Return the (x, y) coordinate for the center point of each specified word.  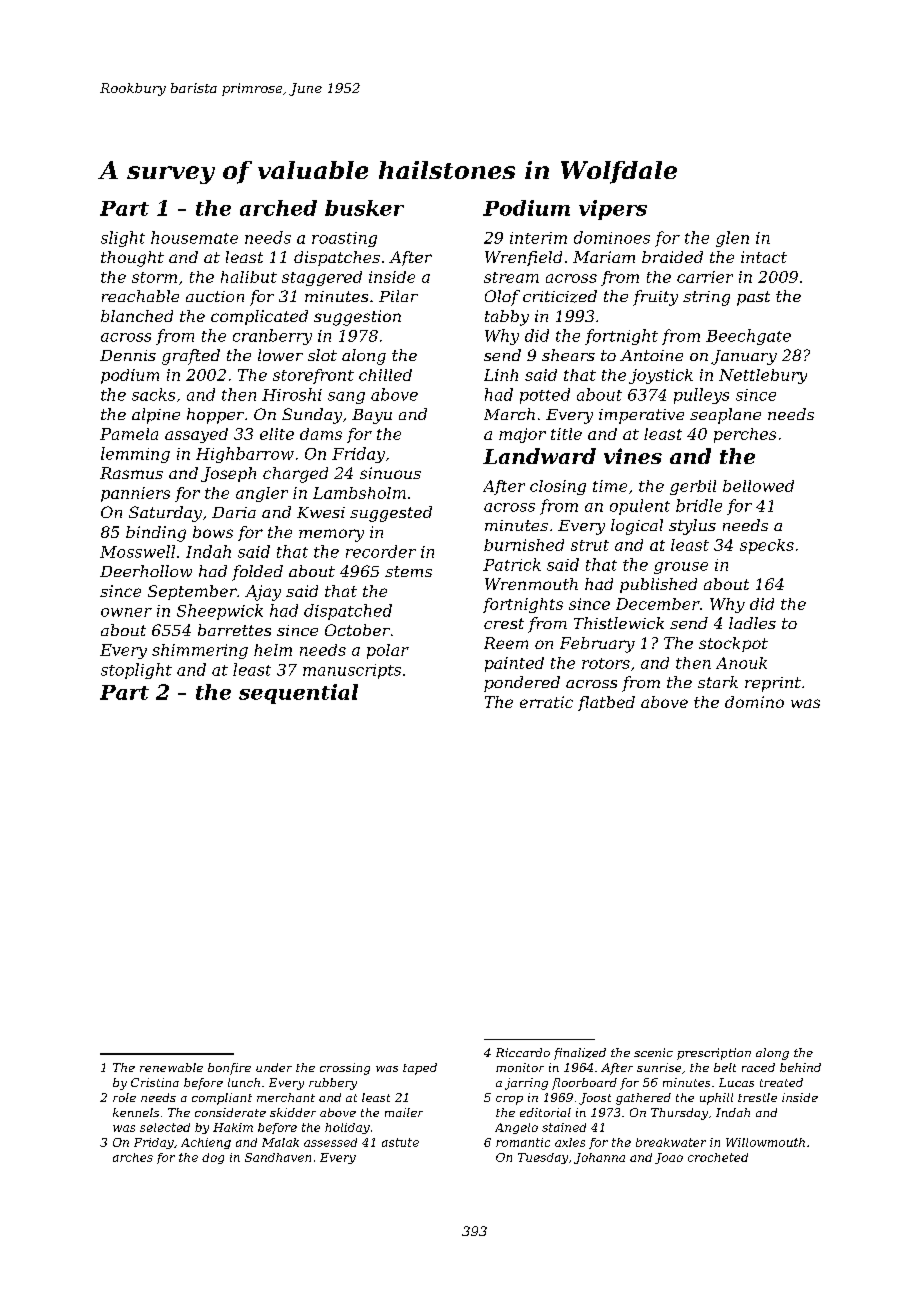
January (744, 357)
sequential (298, 694)
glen (732, 239)
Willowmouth (765, 1142)
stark (718, 682)
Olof (502, 298)
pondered (522, 684)
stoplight (136, 671)
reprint (773, 684)
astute (400, 1142)
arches (133, 1157)
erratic (546, 702)
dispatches (337, 258)
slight (123, 239)
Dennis (128, 355)
